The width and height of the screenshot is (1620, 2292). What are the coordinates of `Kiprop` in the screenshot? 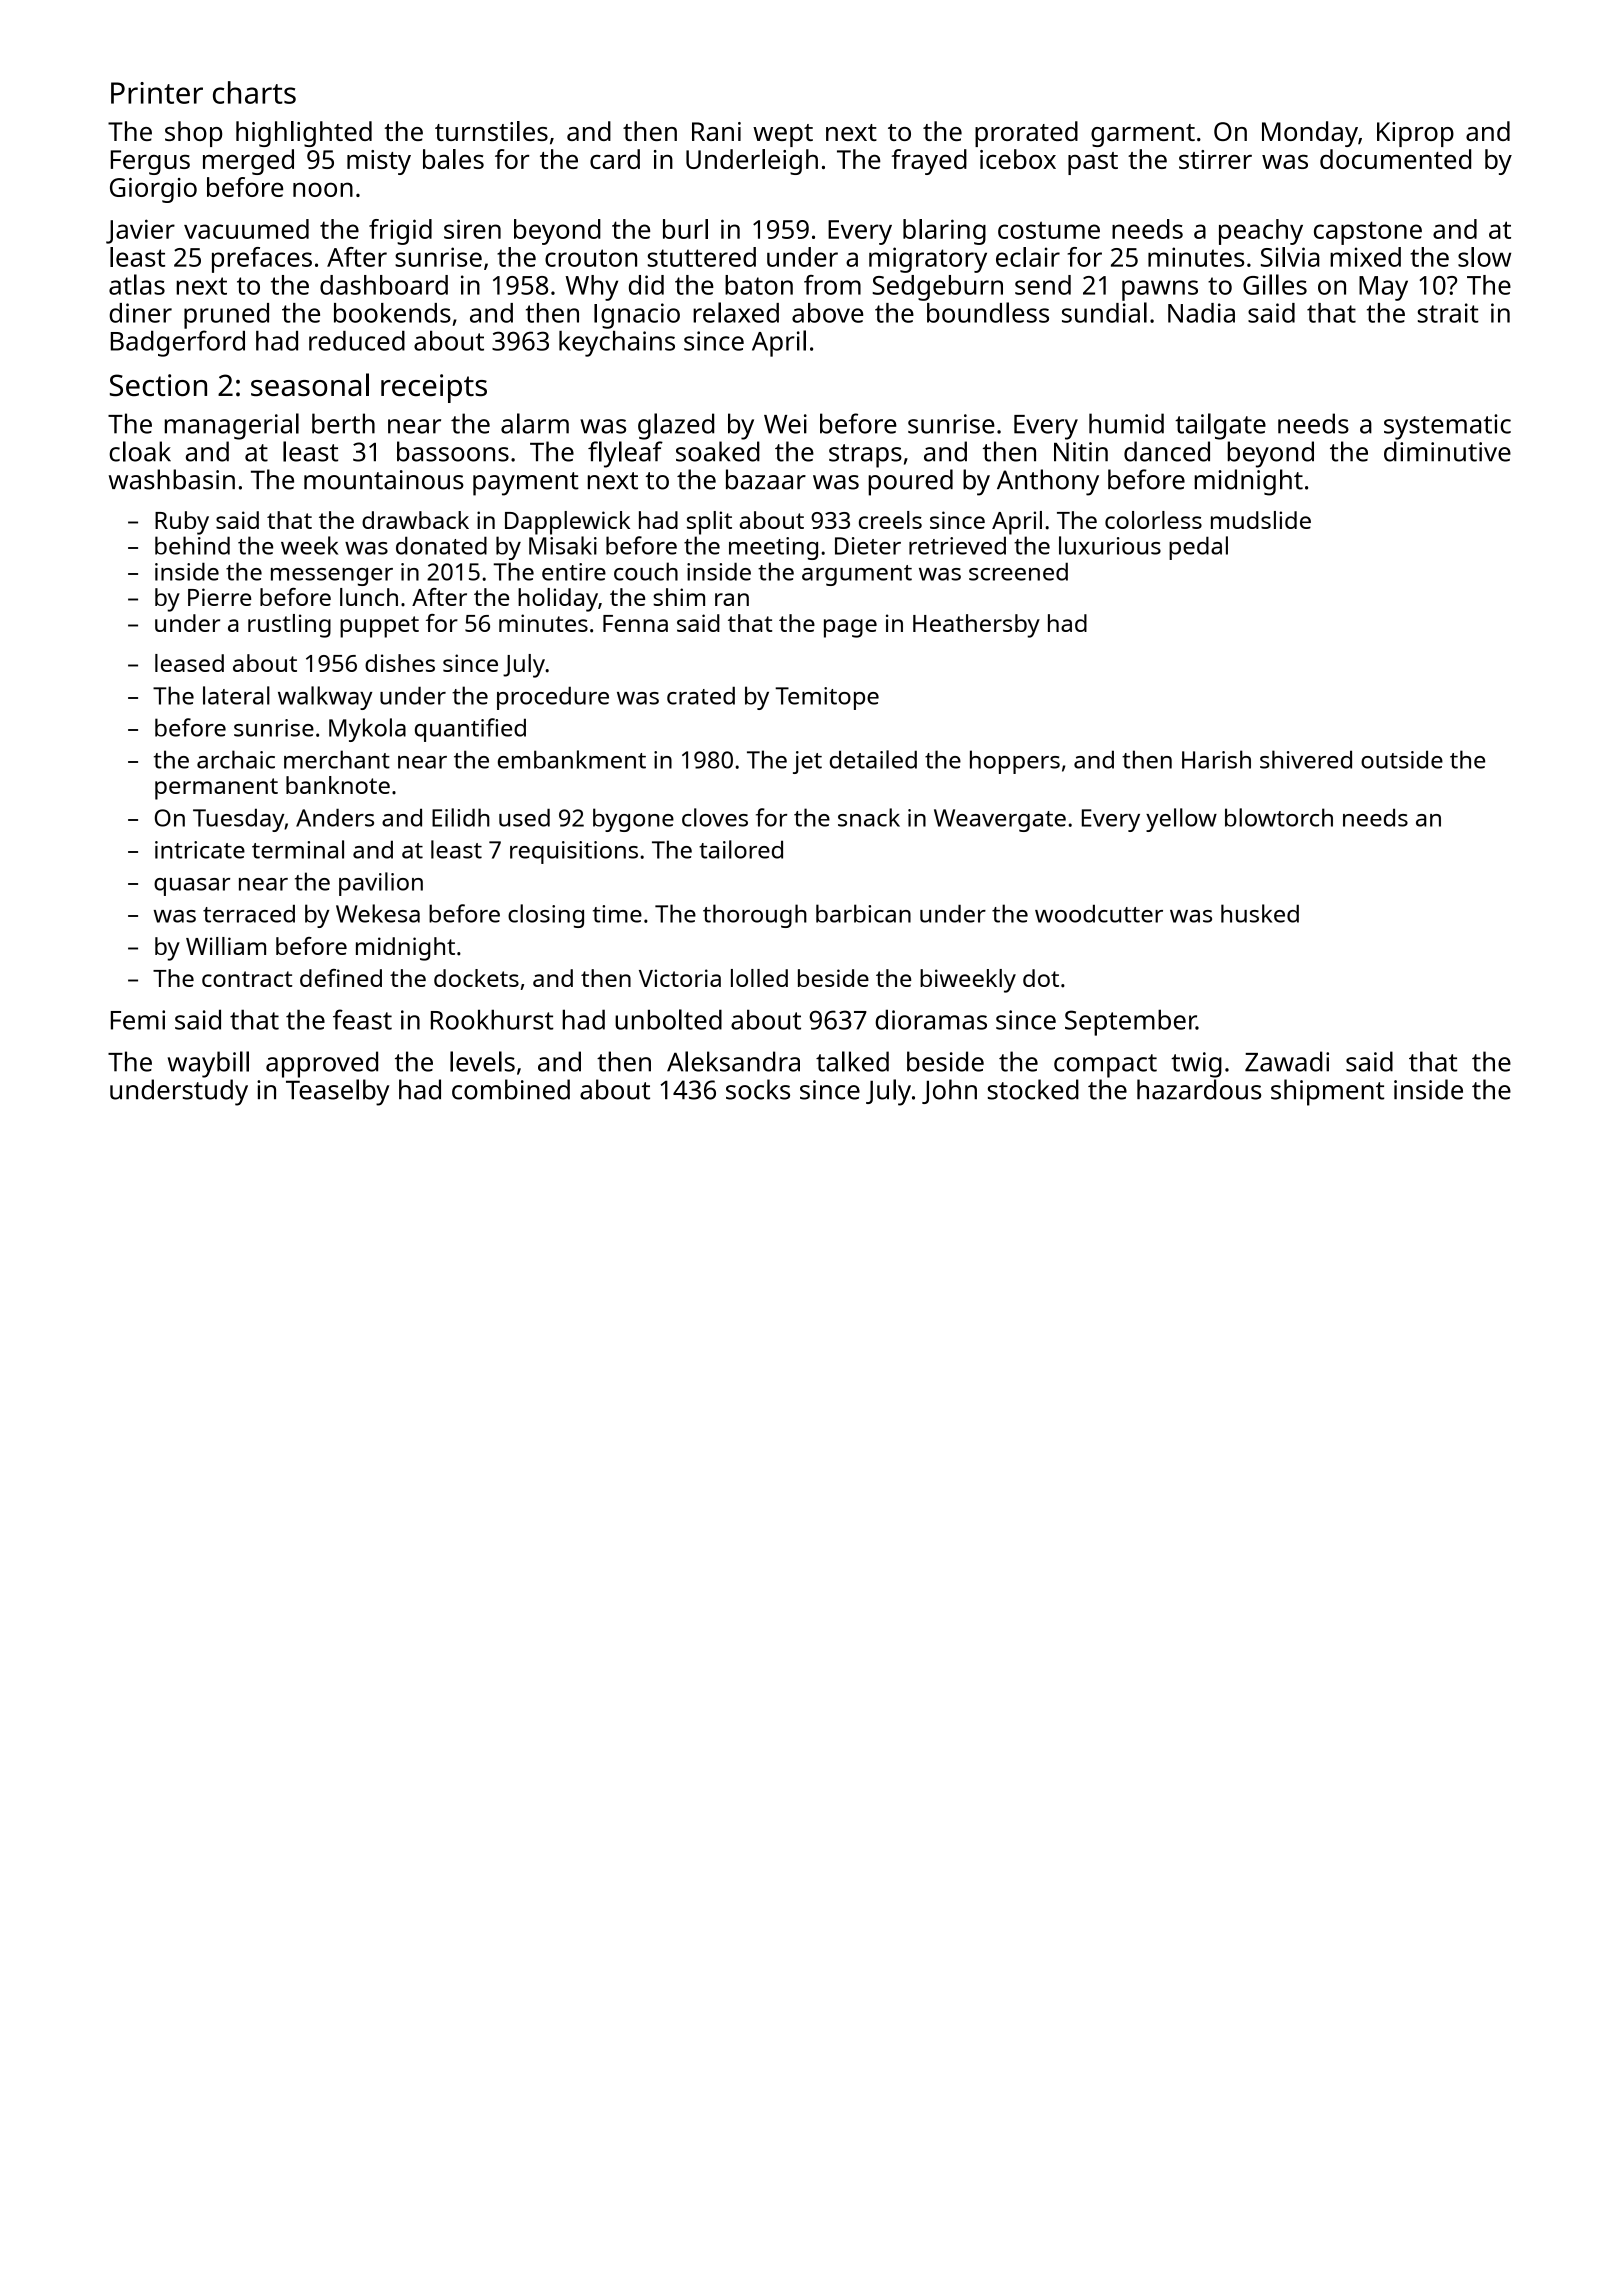 It's located at (1415, 134).
